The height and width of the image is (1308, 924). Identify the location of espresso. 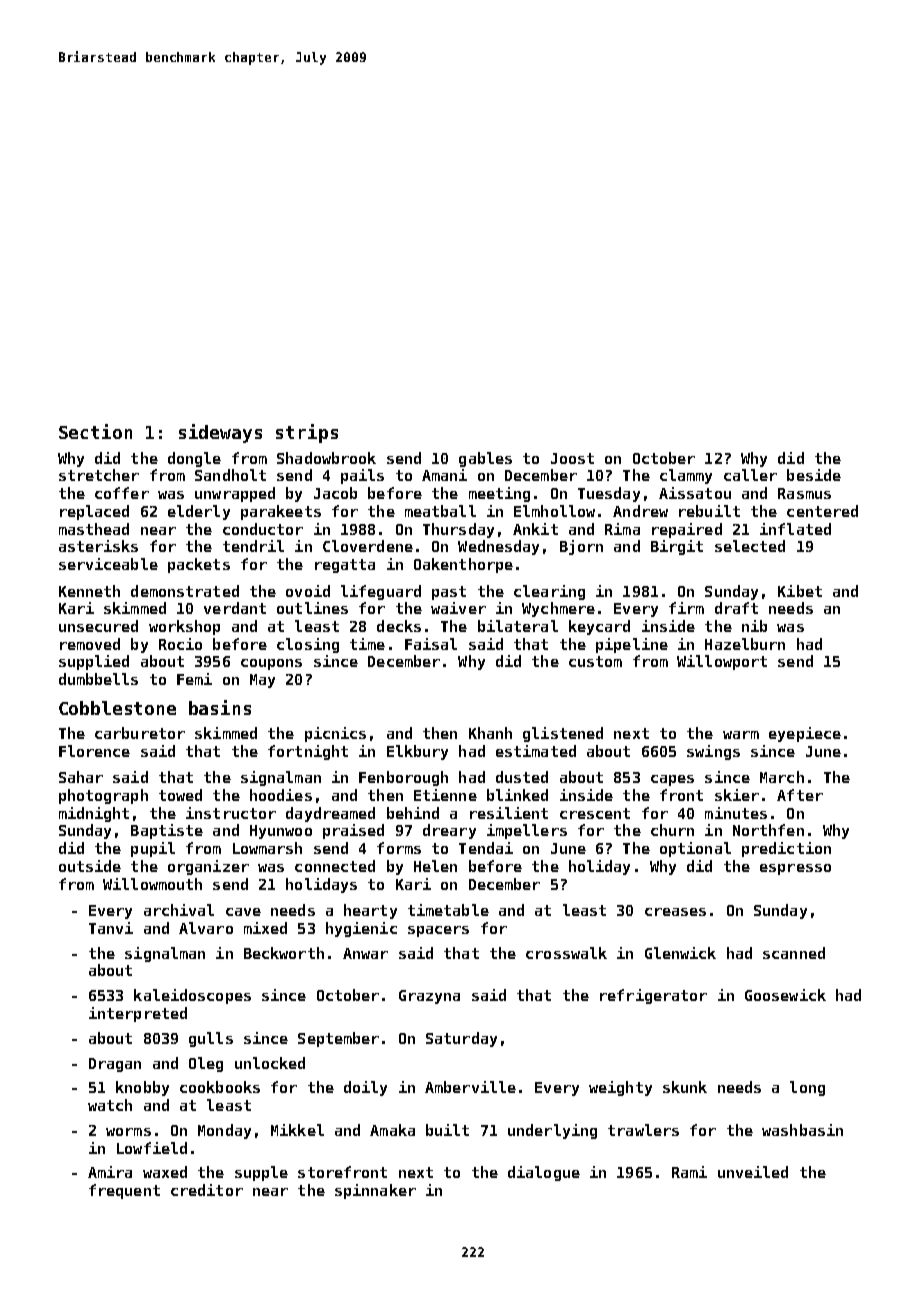
(795, 869).
